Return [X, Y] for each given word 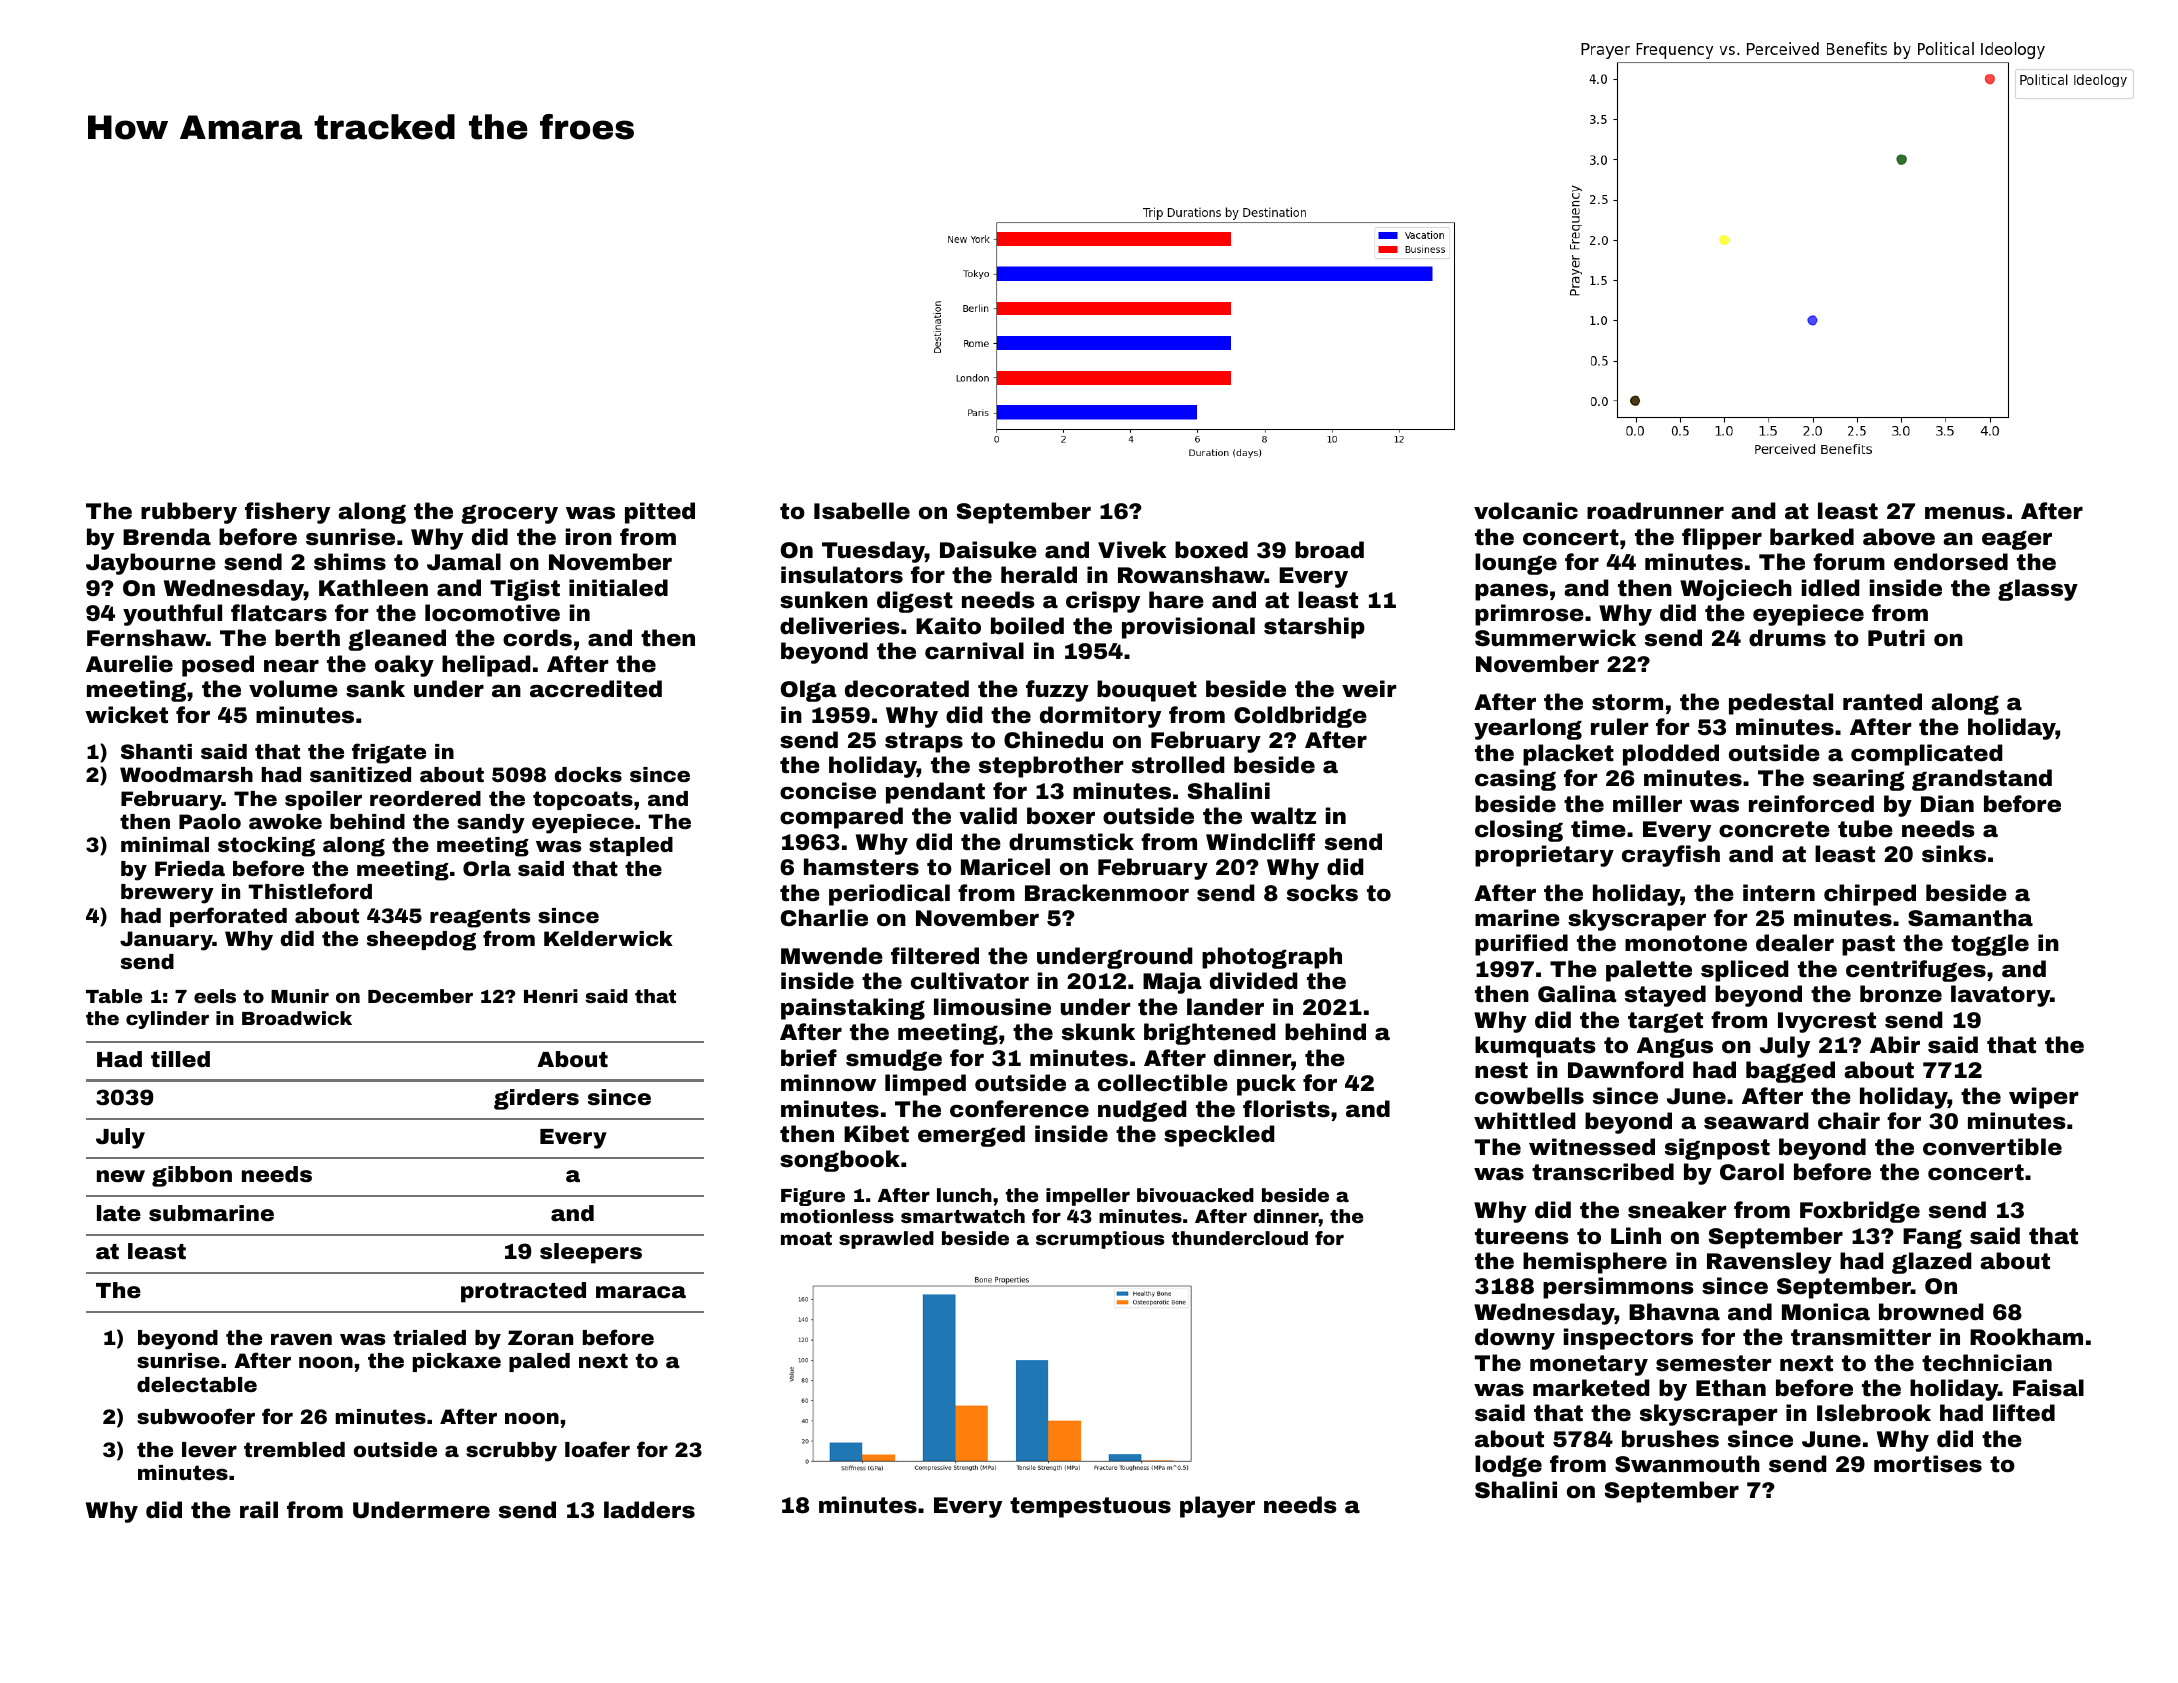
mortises [1928, 1464]
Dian [1947, 804]
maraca [641, 1292]
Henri [551, 996]
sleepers [591, 1253]
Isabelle [862, 511]
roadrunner [1655, 511]
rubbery [189, 513]
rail [259, 1510]
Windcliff [1260, 842]
